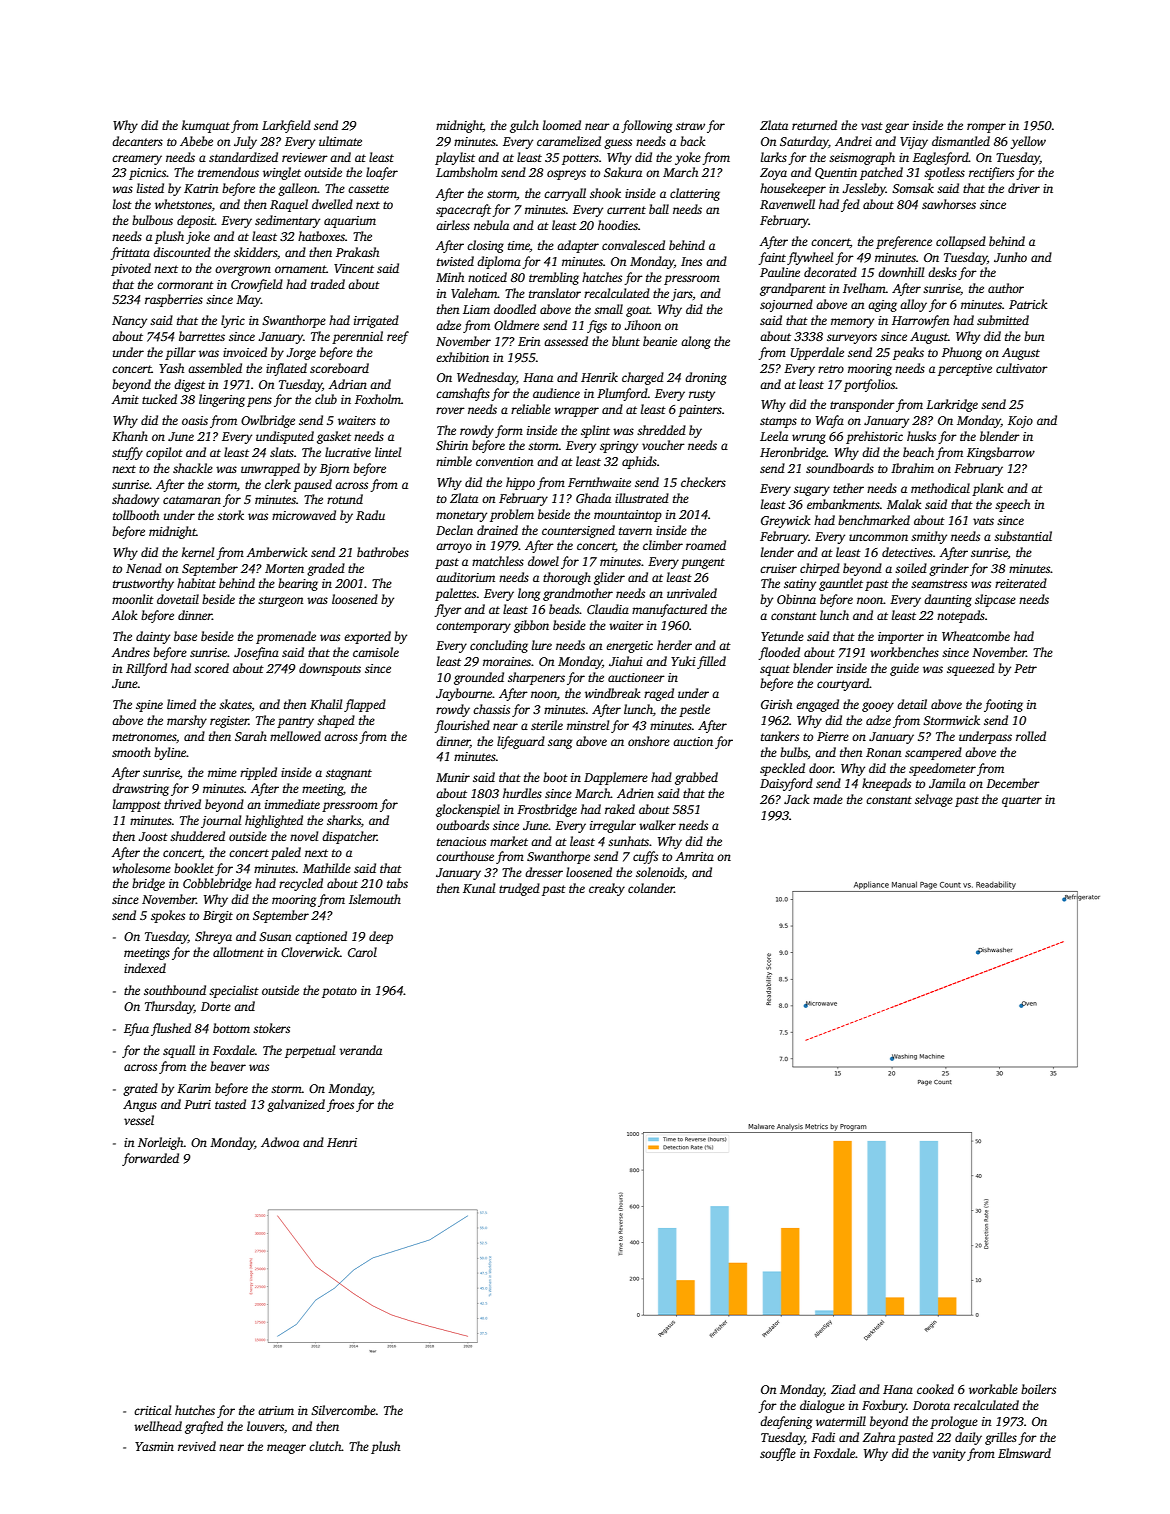 This screenshot has height=1514, width=1170. Describe the element at coordinates (301, 884) in the screenshot. I see `recycled` at that location.
